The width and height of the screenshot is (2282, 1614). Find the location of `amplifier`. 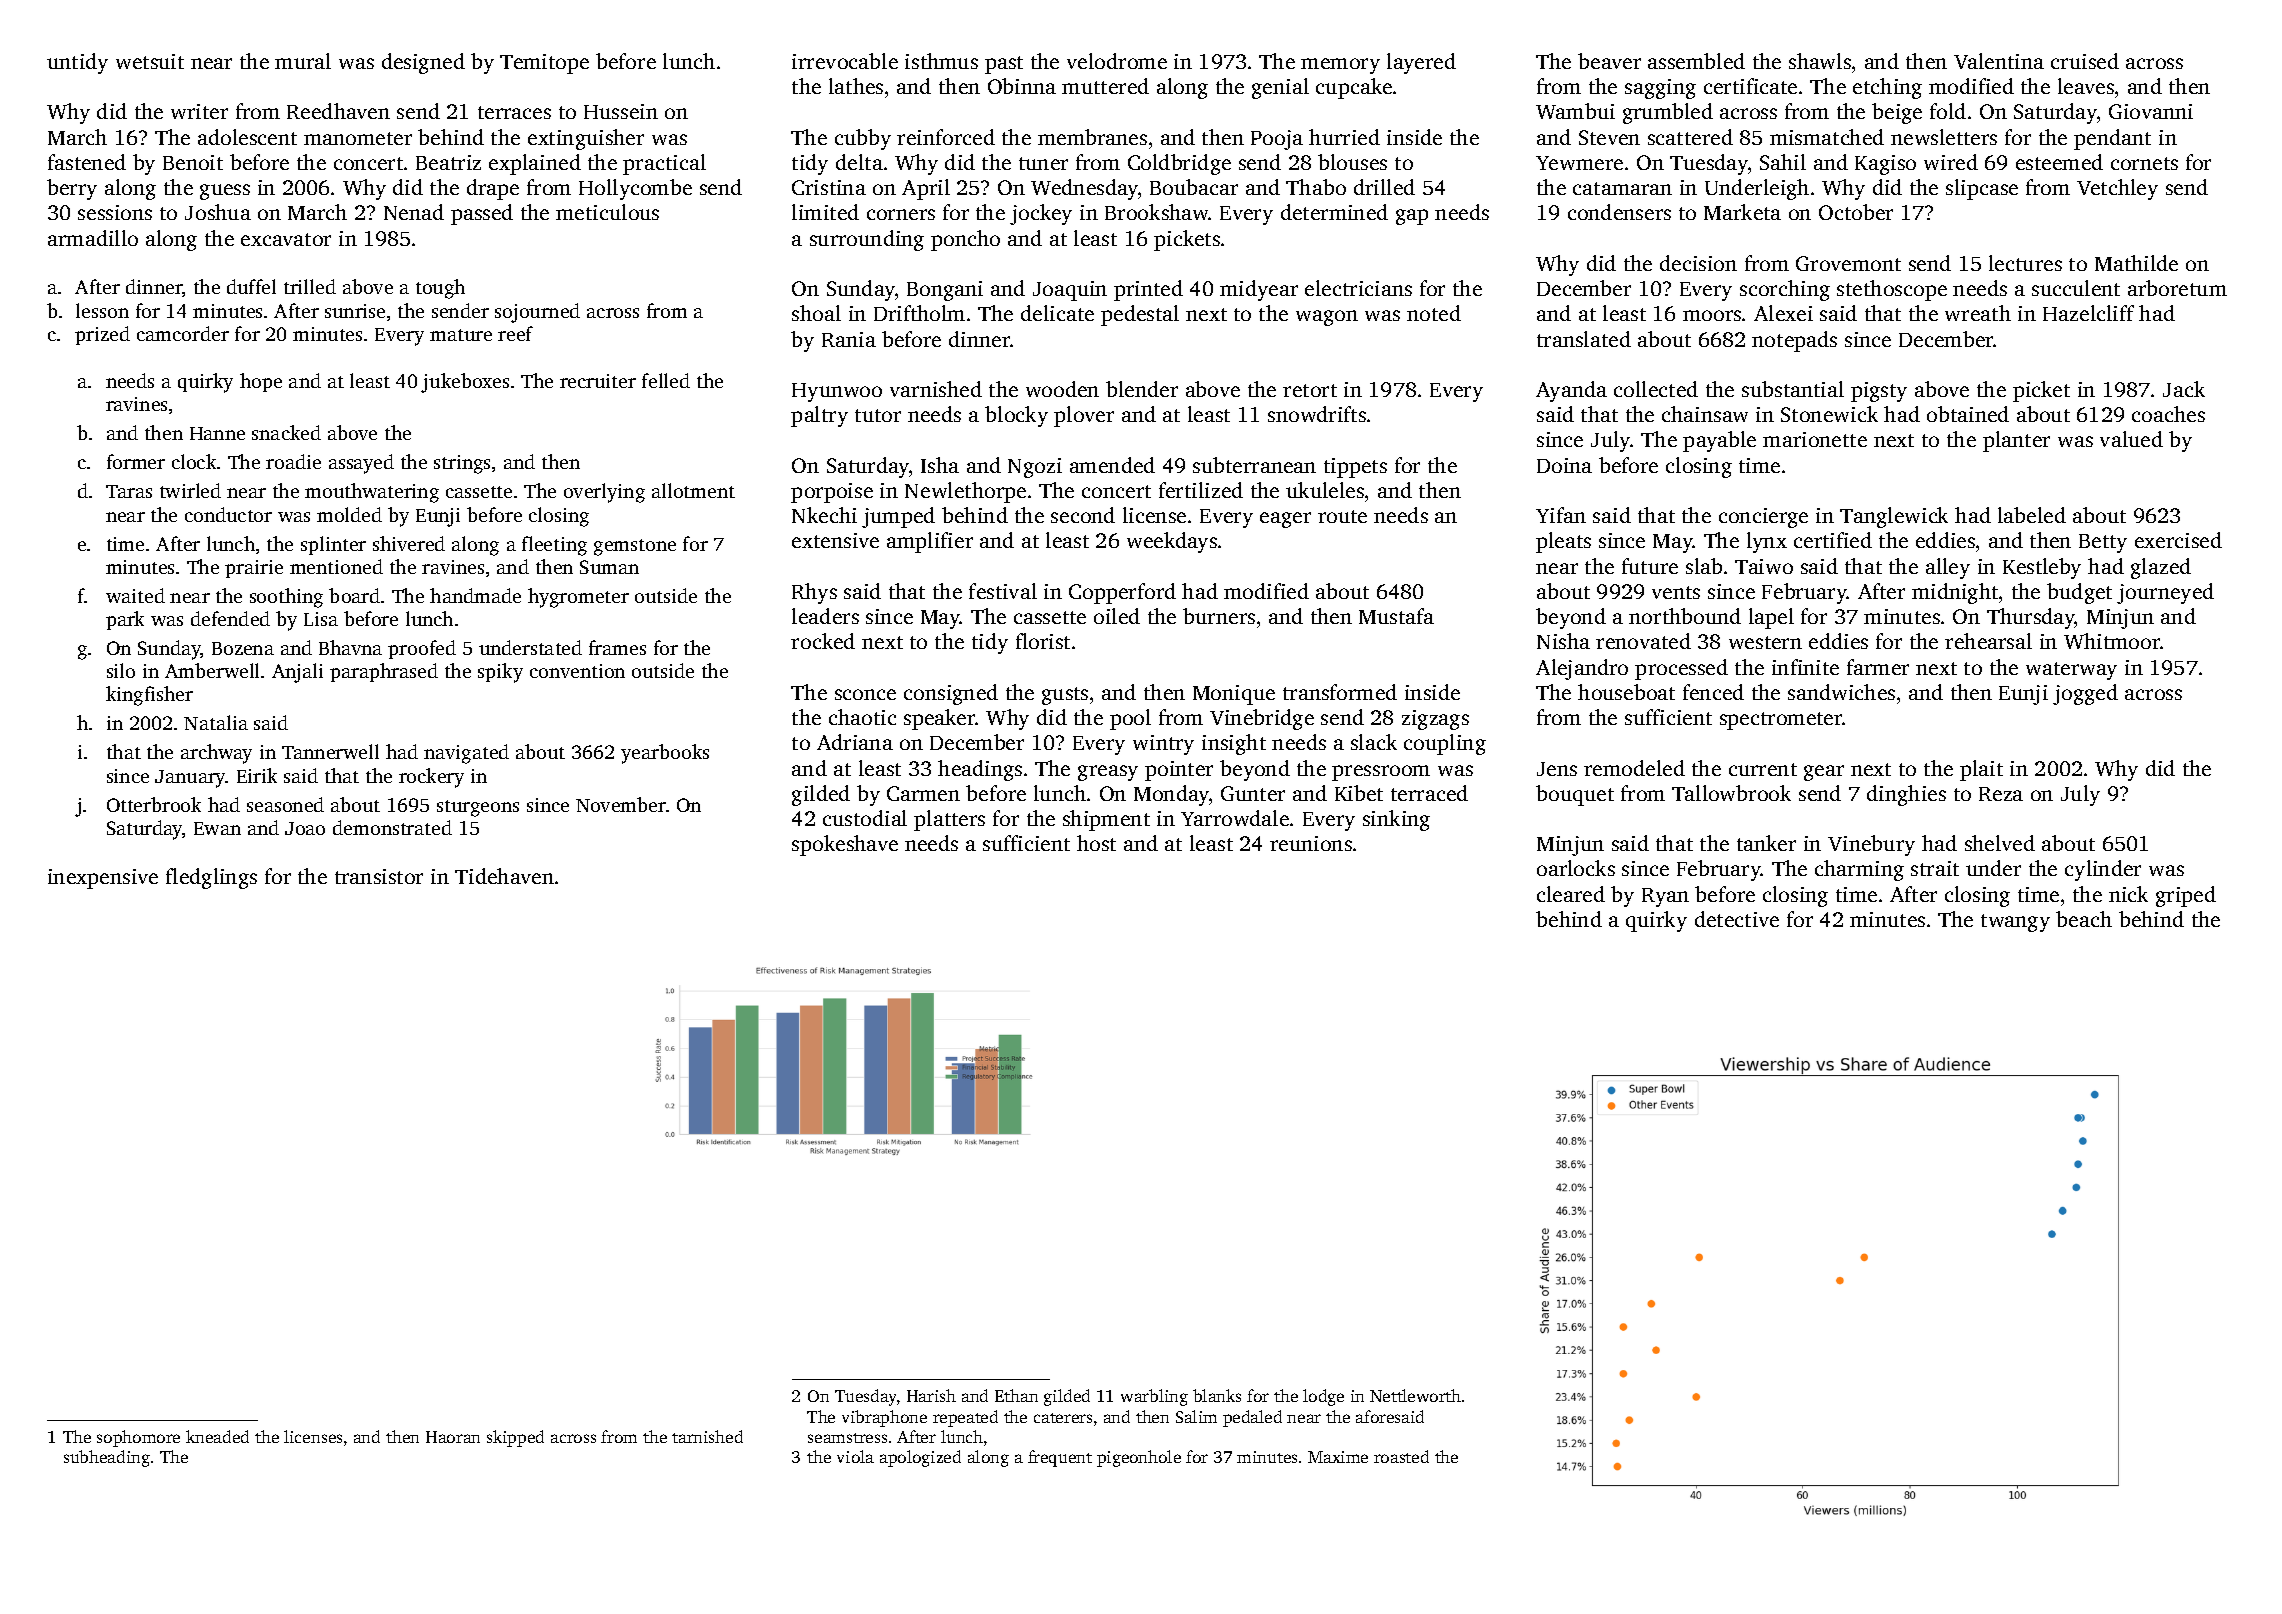

amplifier is located at coordinates (930, 542).
